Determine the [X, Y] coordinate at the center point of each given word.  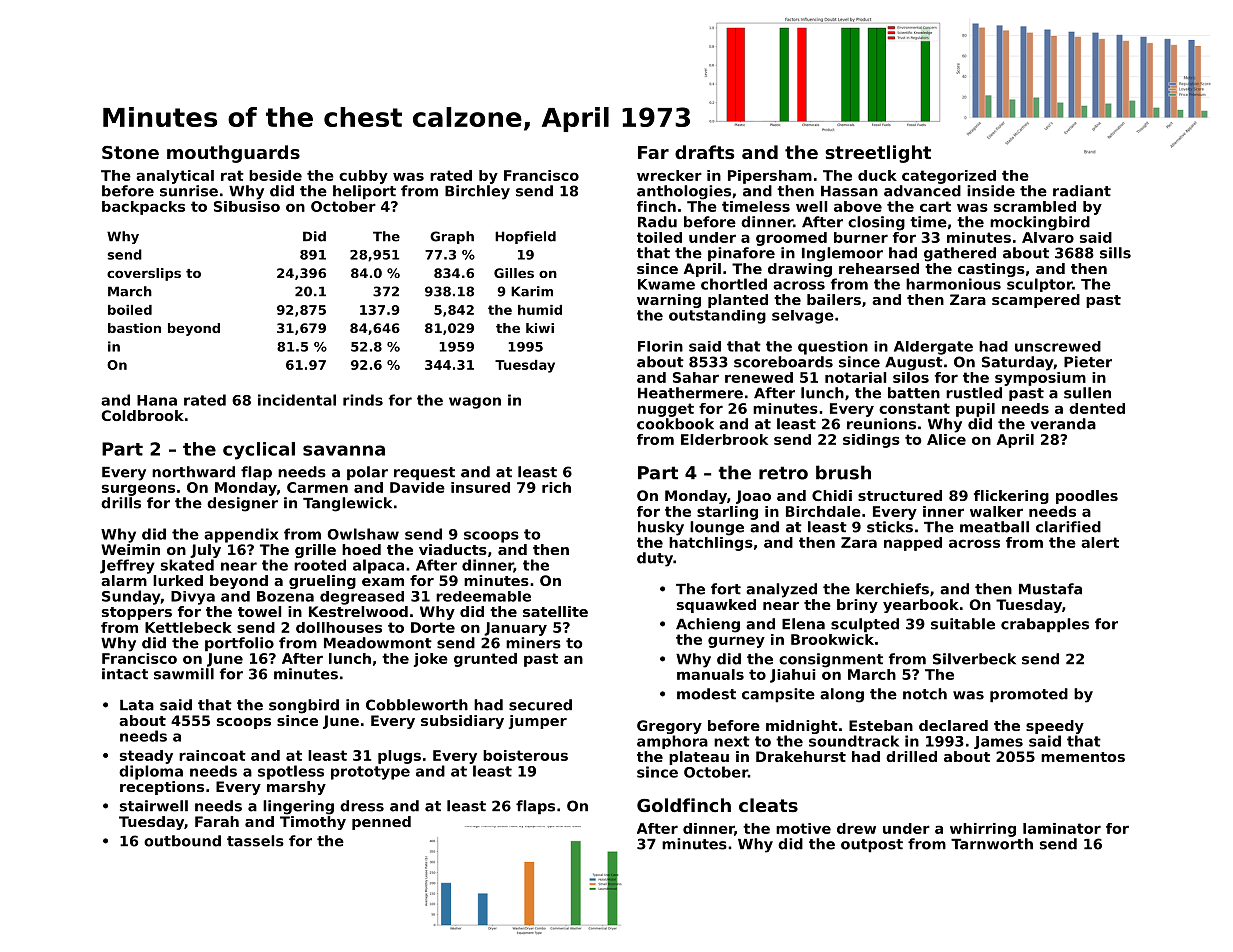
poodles [1087, 497]
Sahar [696, 377]
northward [193, 472]
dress [362, 806]
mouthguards [233, 154]
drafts [704, 152]
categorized [949, 177]
